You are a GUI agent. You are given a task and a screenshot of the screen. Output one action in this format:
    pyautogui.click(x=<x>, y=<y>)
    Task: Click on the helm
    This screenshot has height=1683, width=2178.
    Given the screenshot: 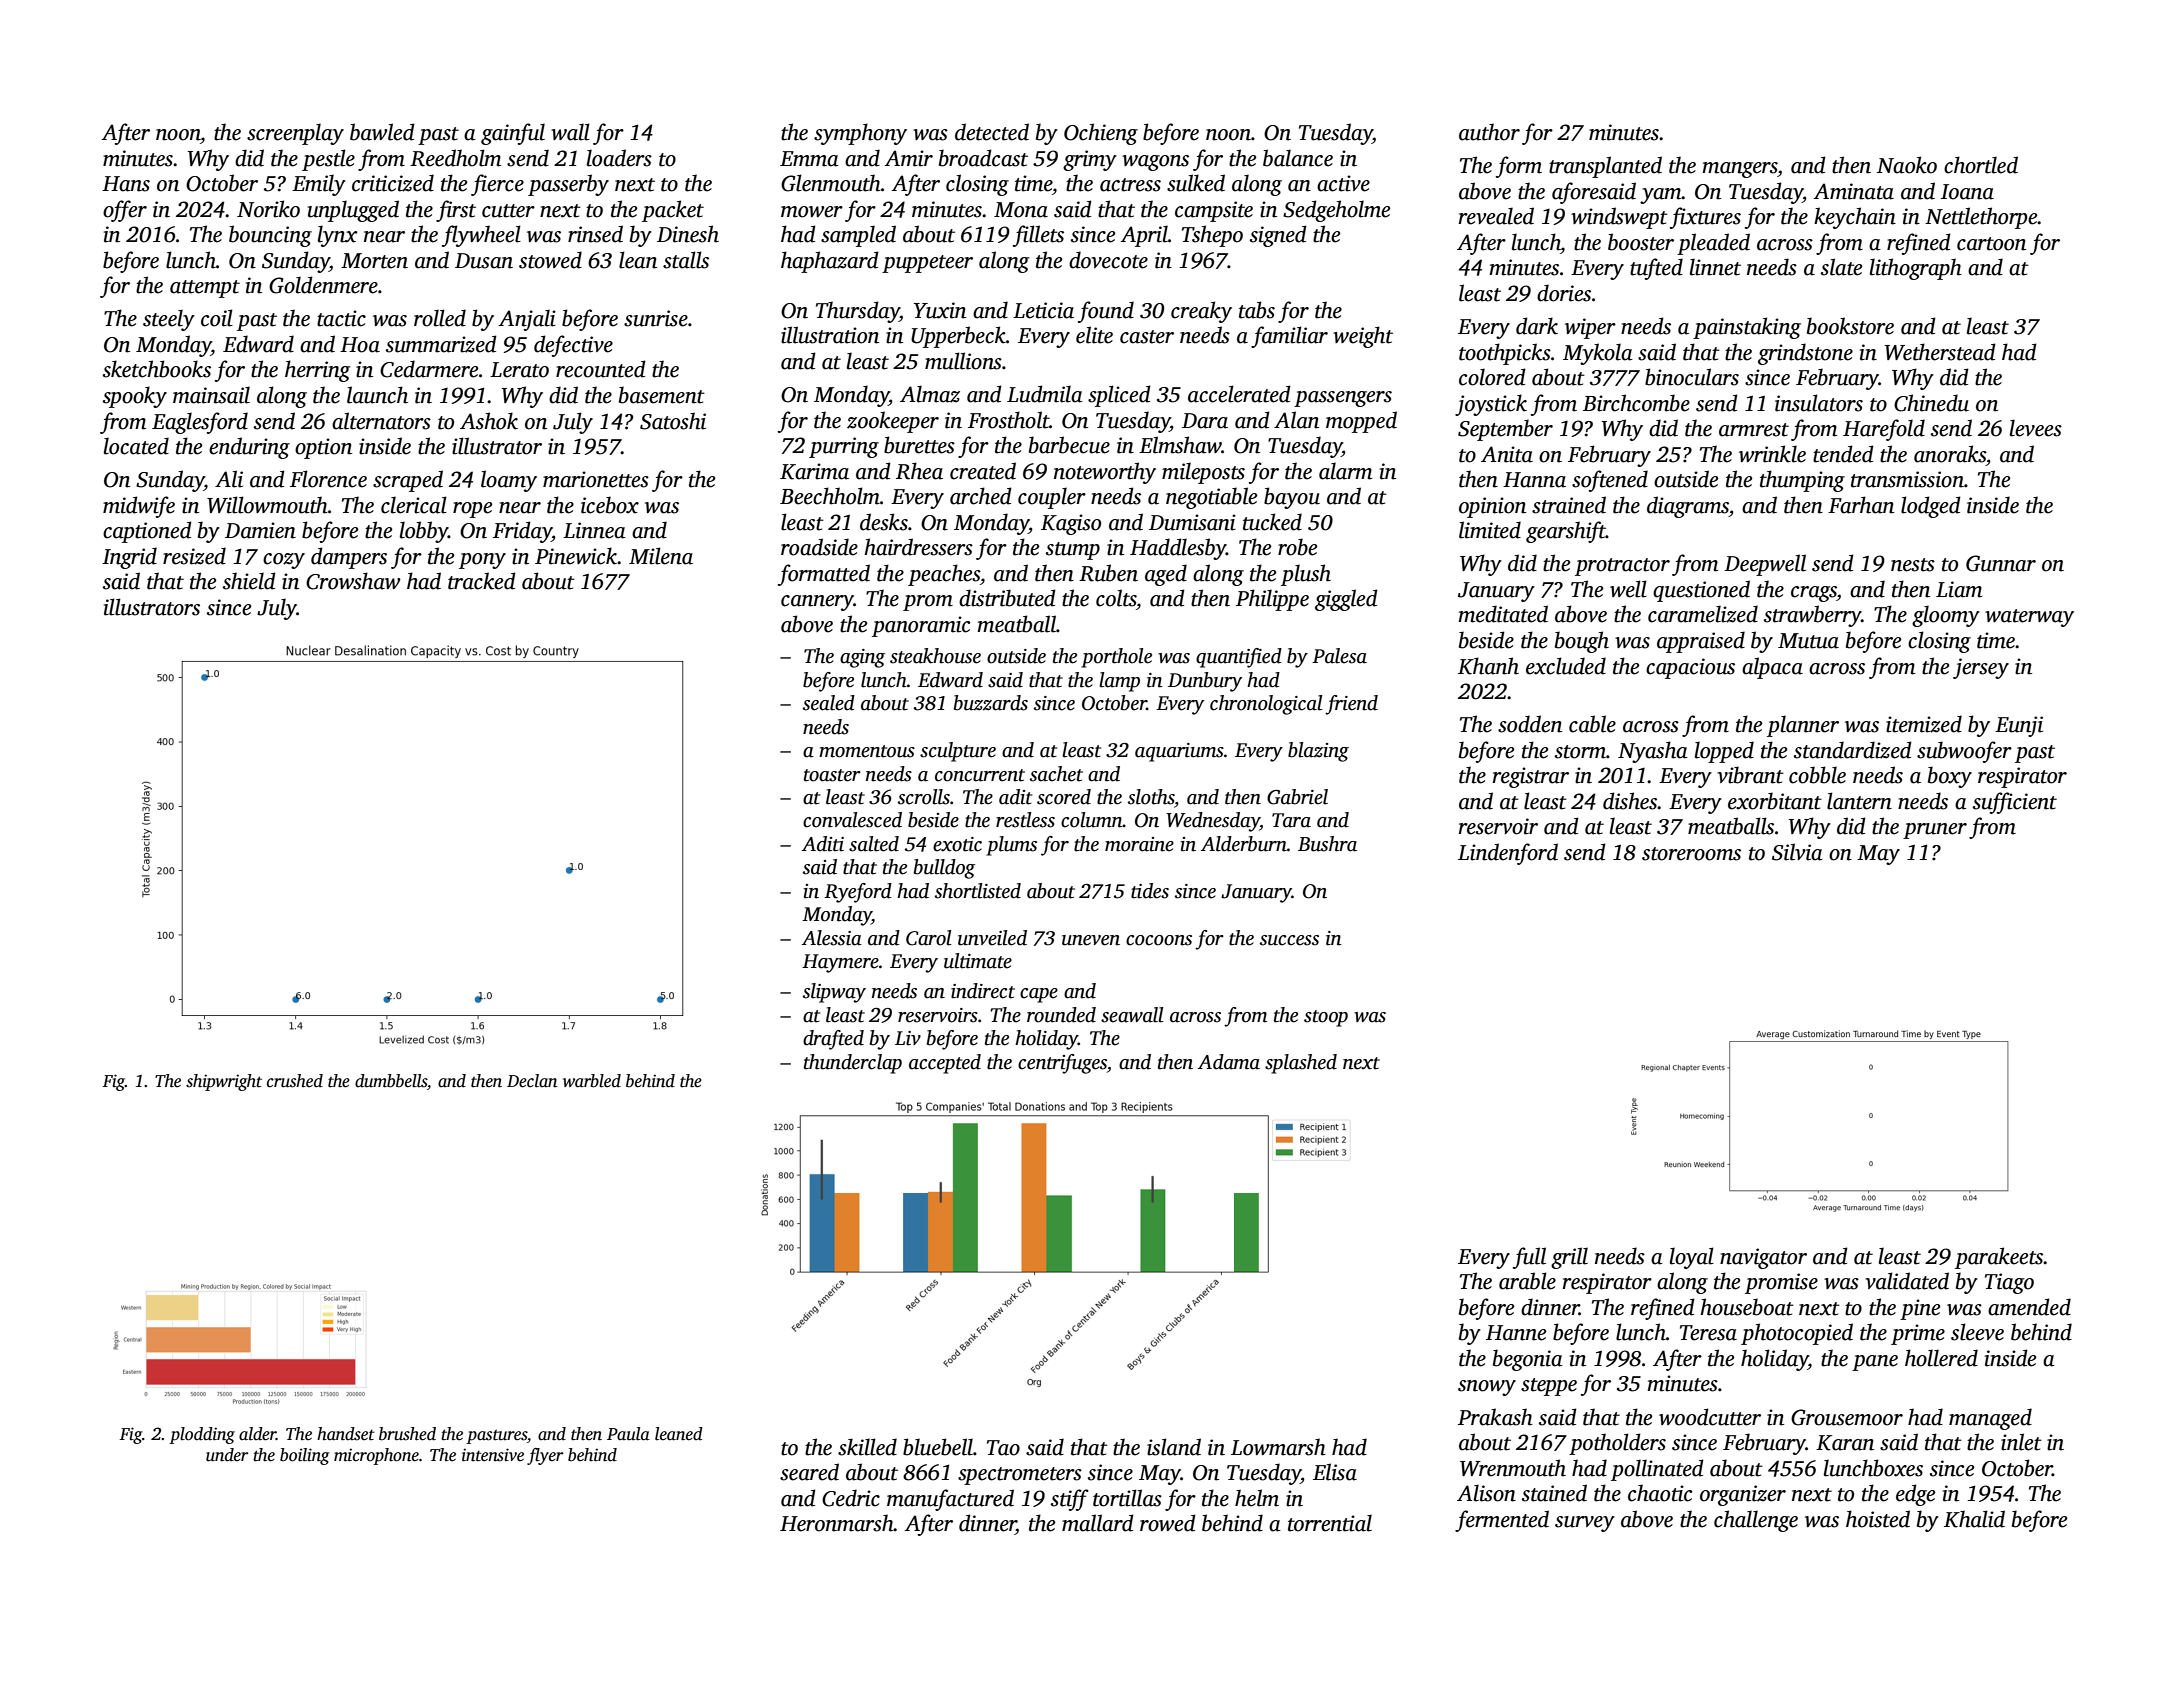 What is the action you would take?
    pyautogui.click(x=1257, y=1498)
